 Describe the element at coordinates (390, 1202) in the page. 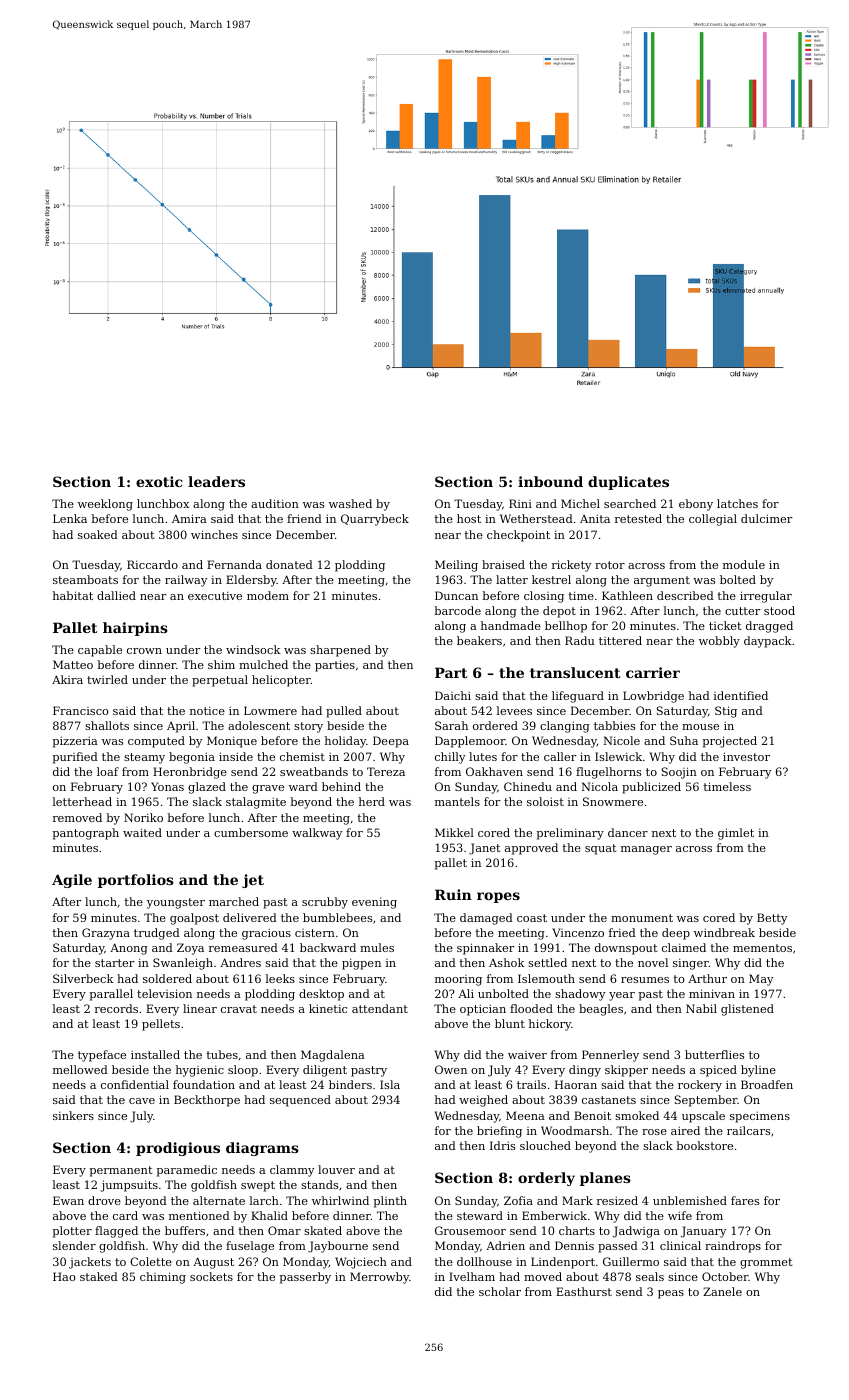

I see `plinth` at that location.
